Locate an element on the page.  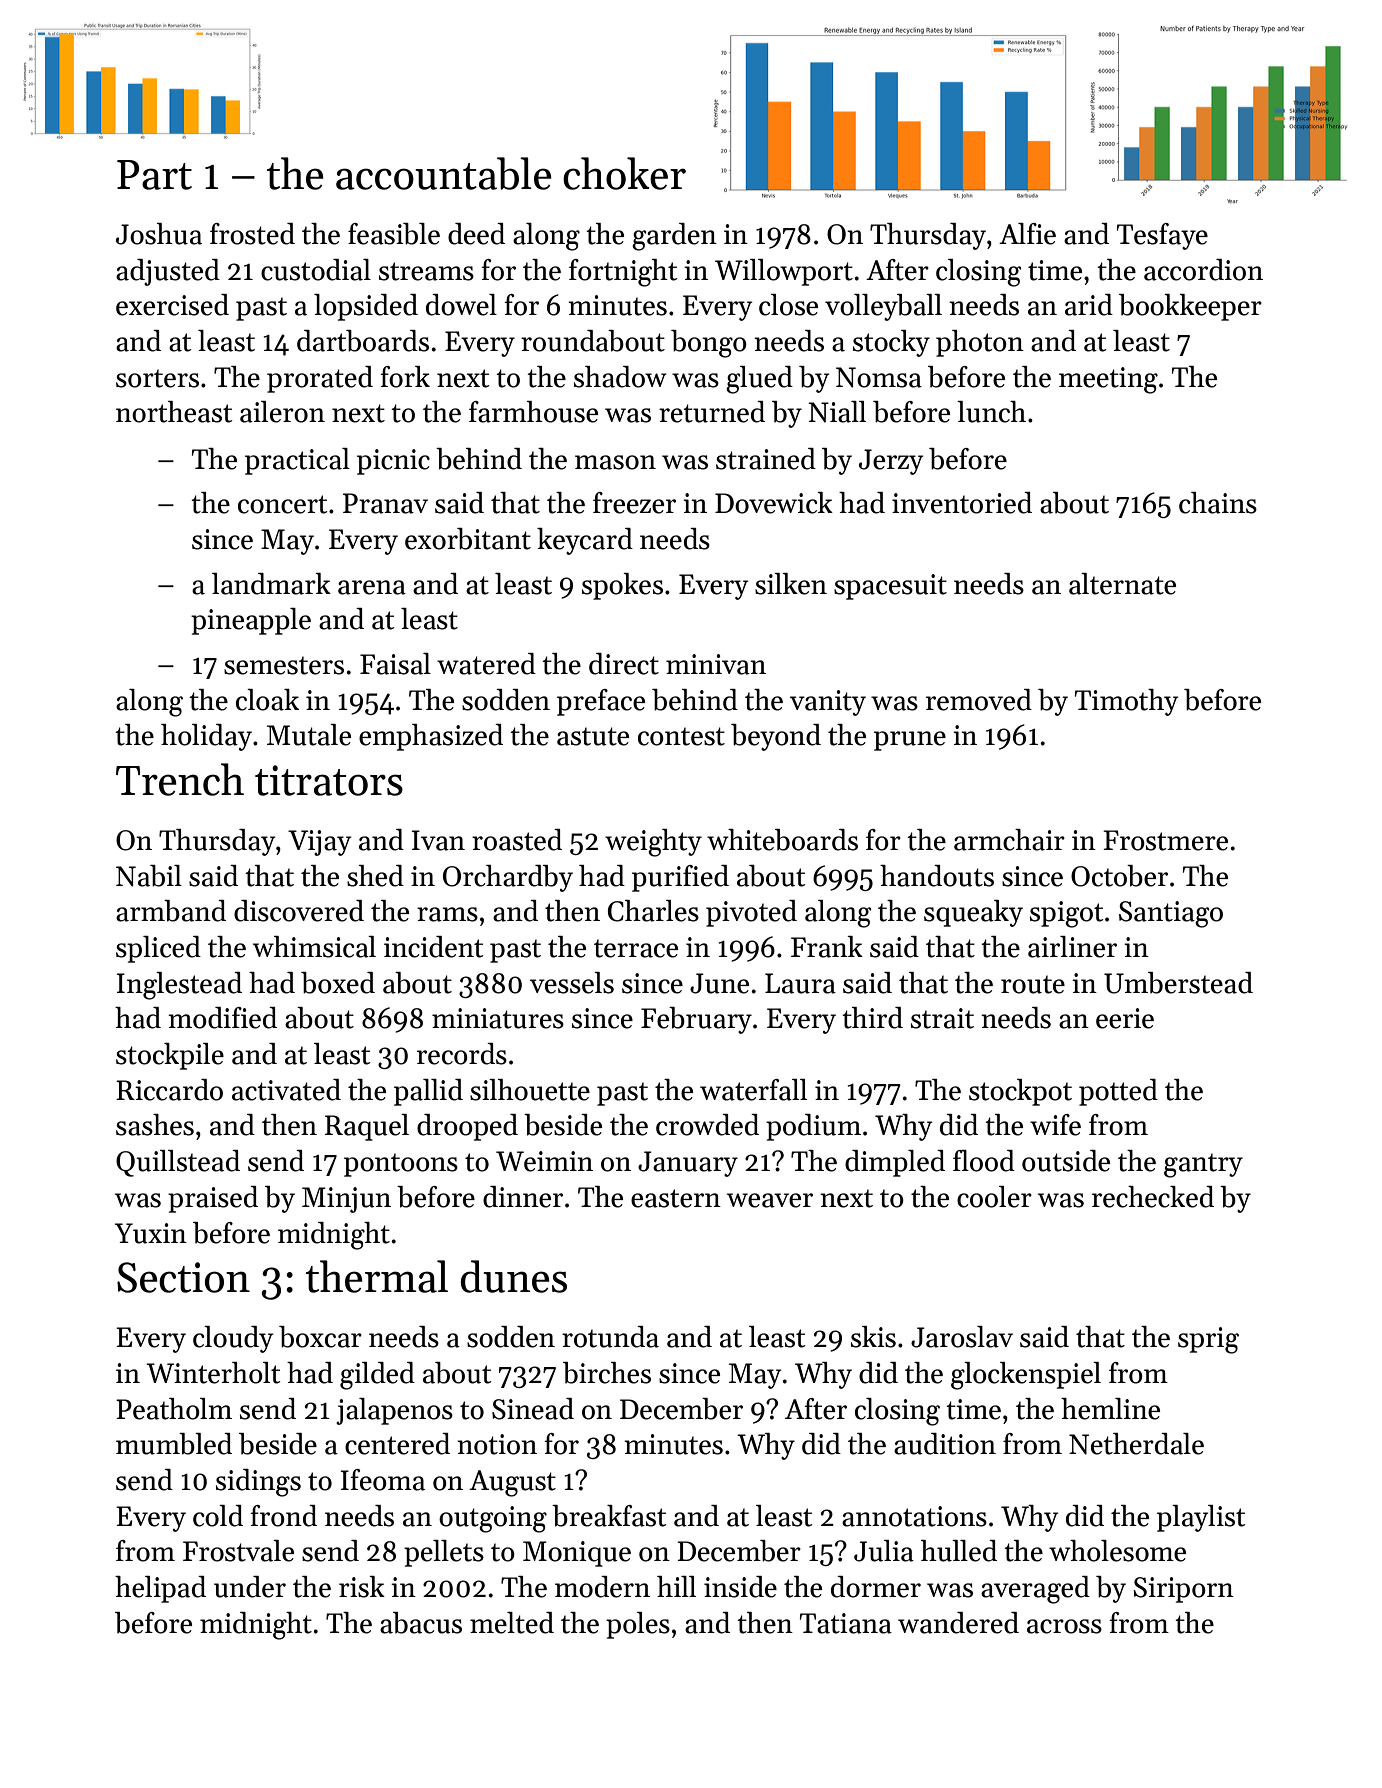
chains is located at coordinates (1218, 503).
